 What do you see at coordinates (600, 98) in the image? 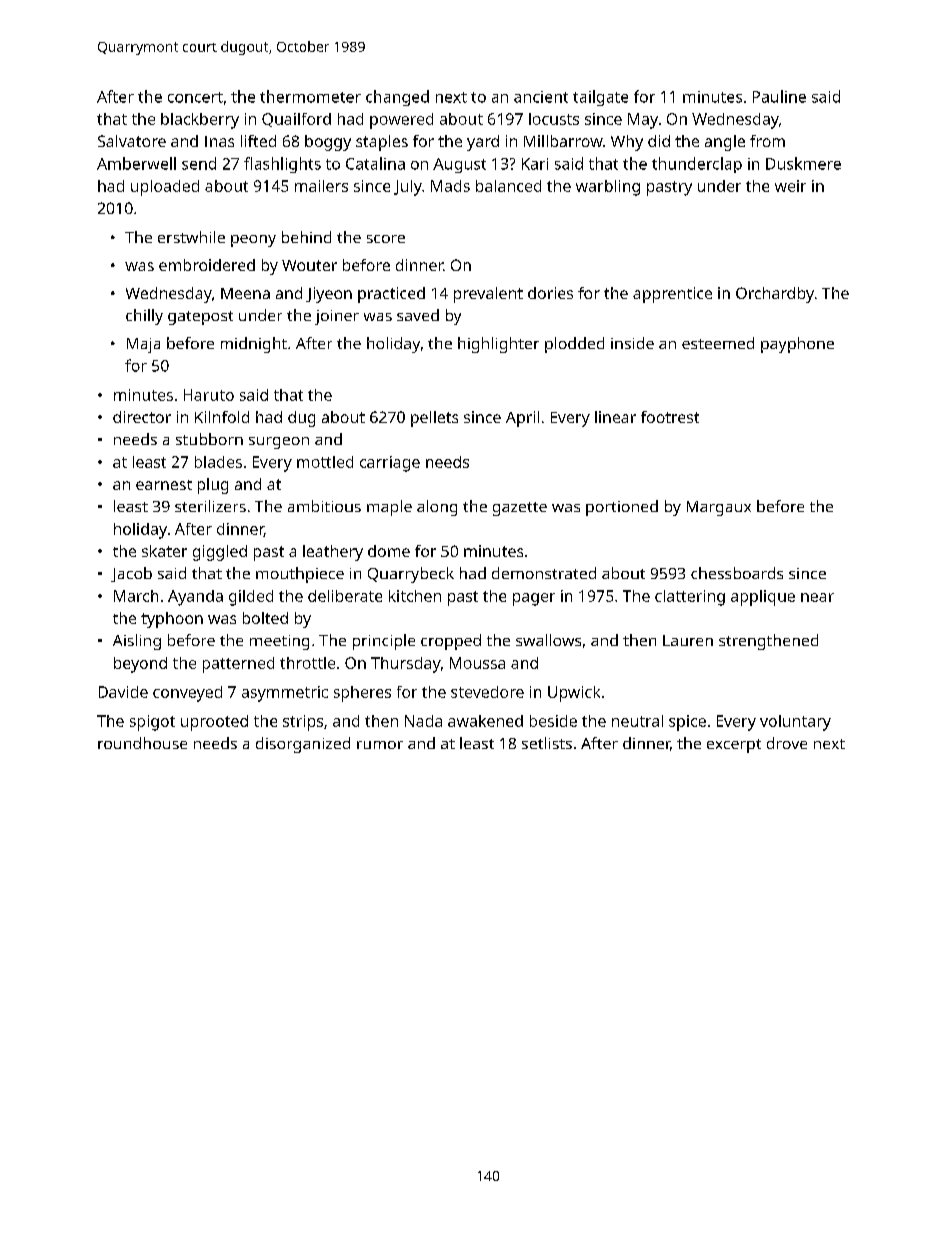
I see `tailgate` at bounding box center [600, 98].
